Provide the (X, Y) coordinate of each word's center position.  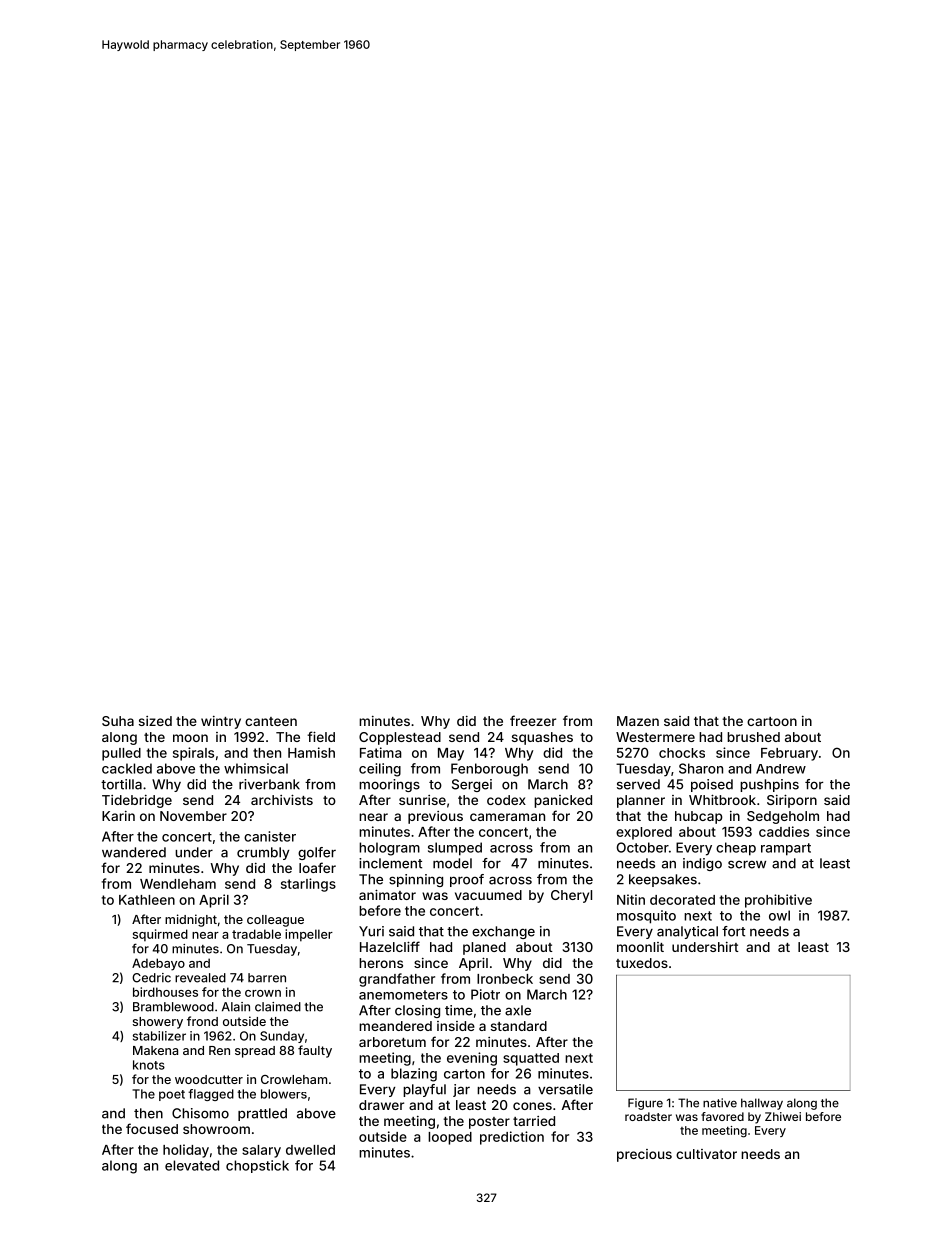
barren (267, 978)
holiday (186, 1151)
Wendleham (178, 884)
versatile (565, 1089)
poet (172, 1095)
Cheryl (571, 896)
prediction (512, 1138)
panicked (563, 801)
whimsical (256, 768)
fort (733, 931)
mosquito (646, 917)
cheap (736, 849)
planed (484, 948)
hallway (762, 1104)
